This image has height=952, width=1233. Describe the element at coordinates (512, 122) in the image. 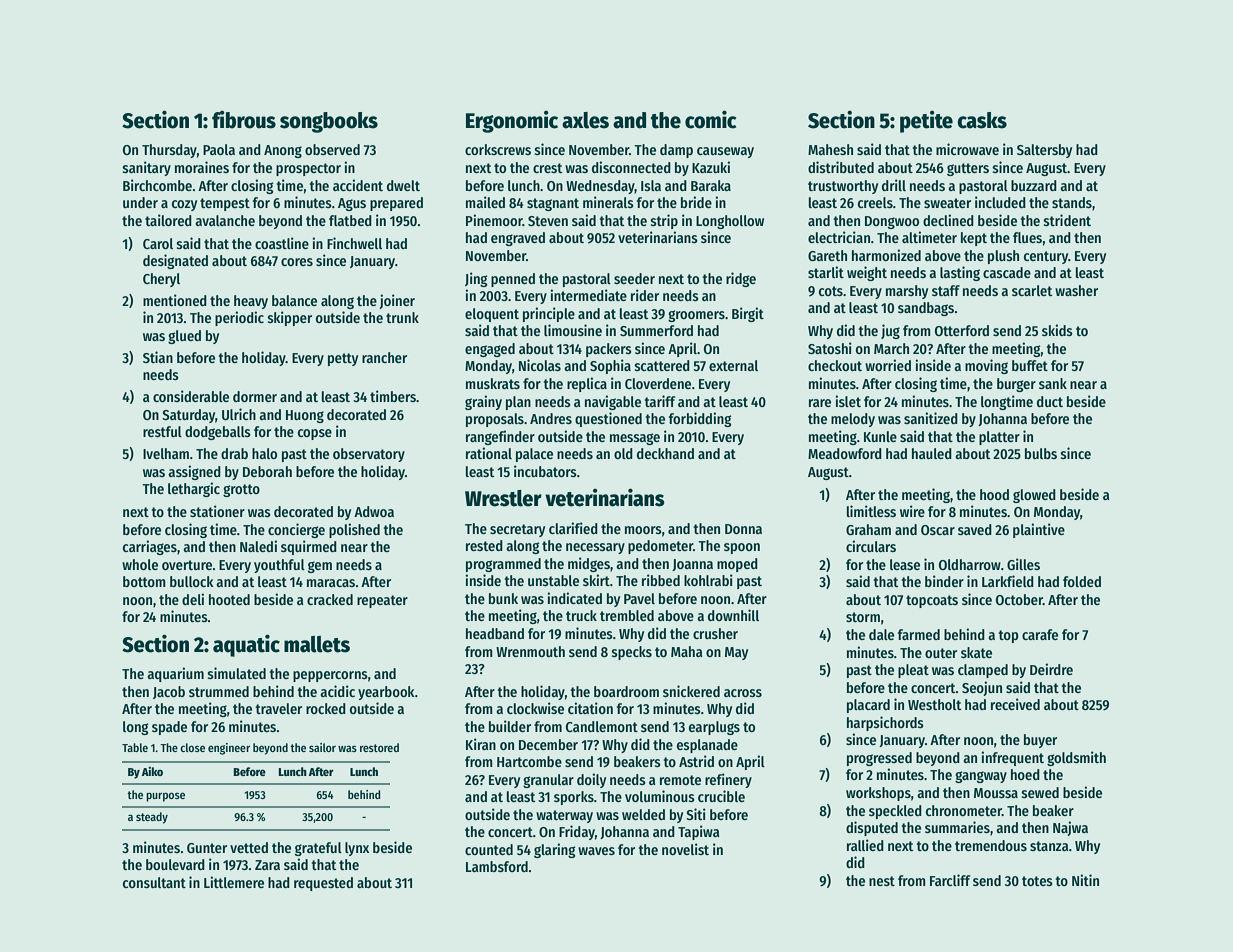

I see `Ergonomic` at that location.
